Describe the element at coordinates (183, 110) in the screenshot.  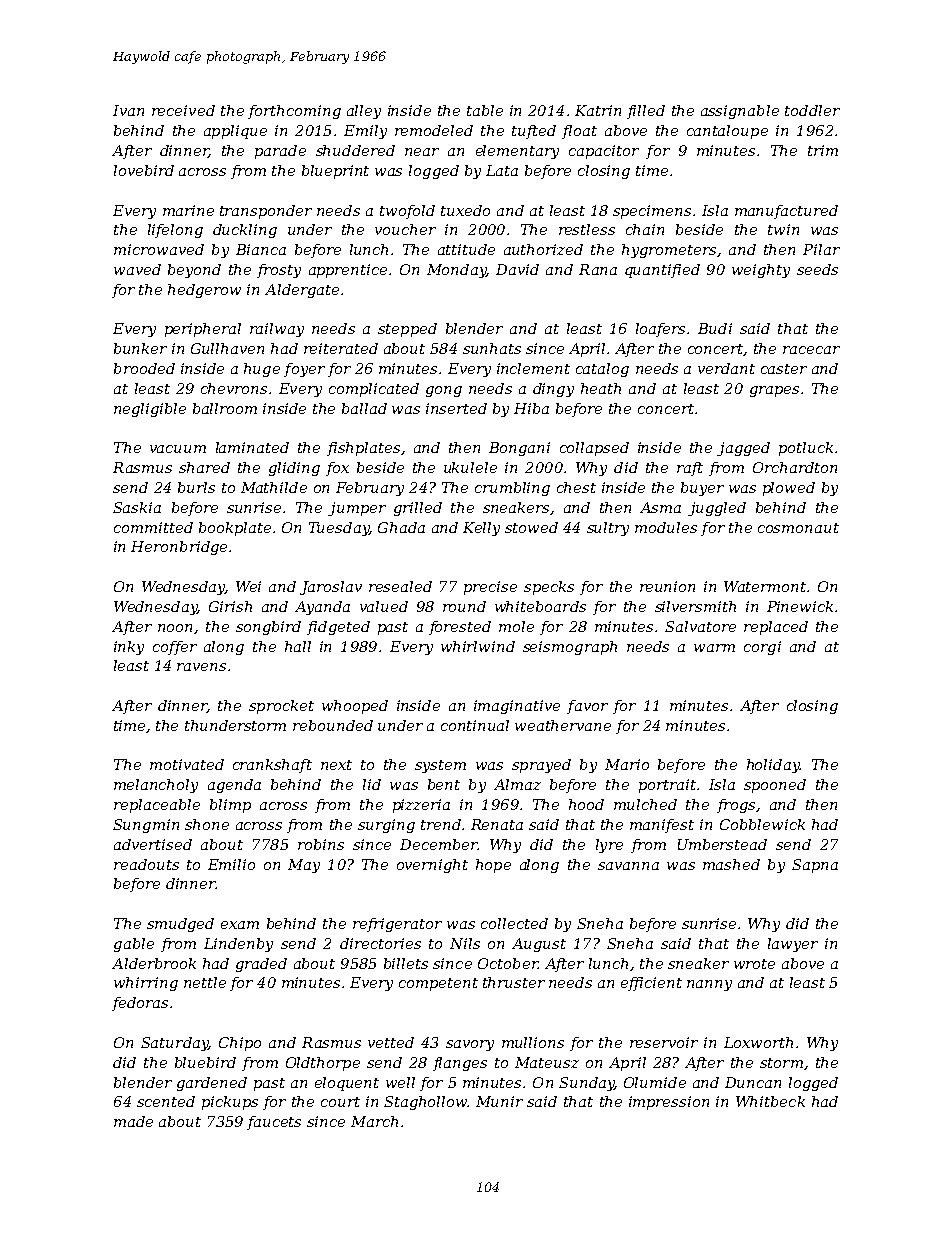
I see `received` at that location.
